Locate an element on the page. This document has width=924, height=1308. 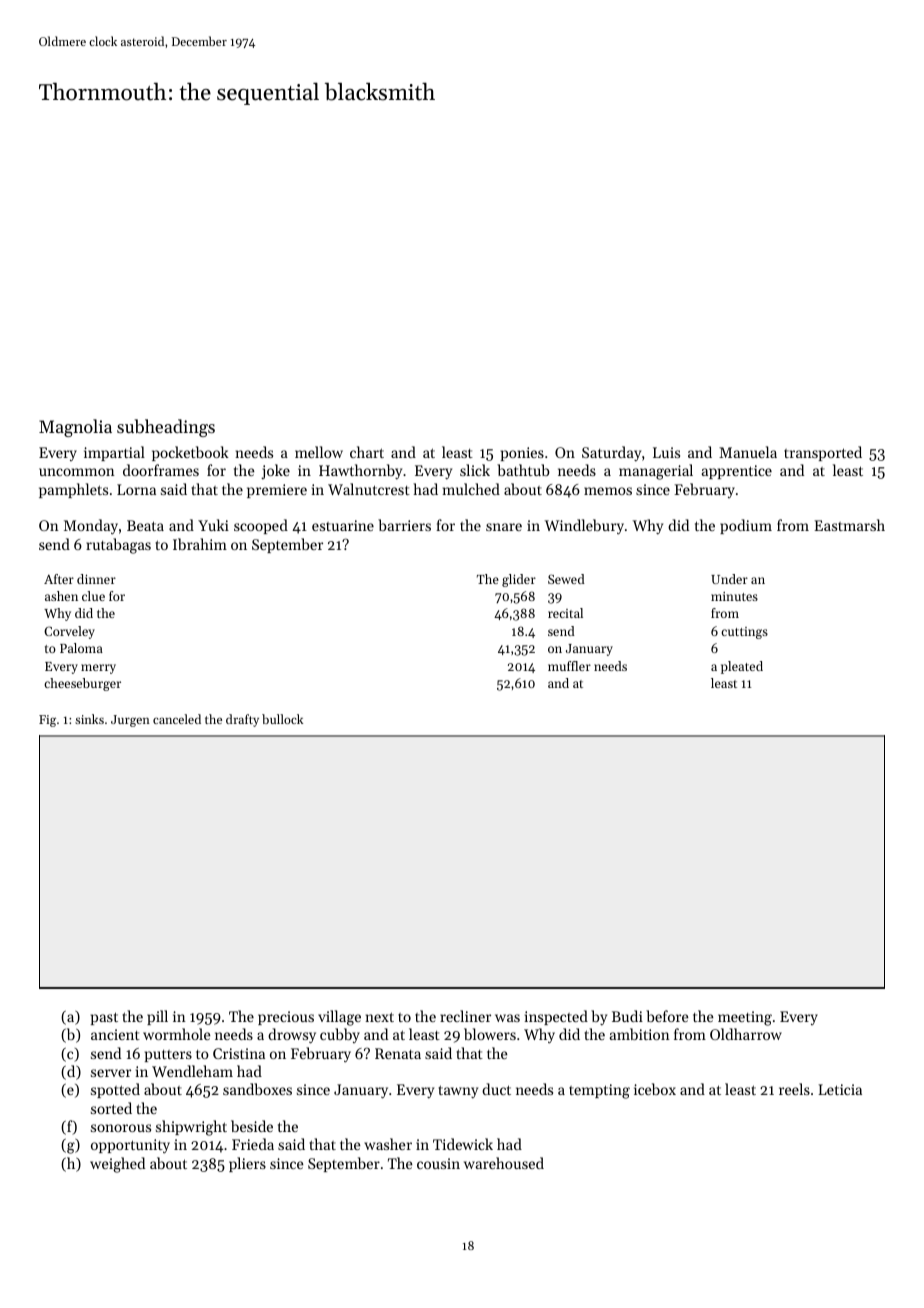
icebox is located at coordinates (655, 1089).
